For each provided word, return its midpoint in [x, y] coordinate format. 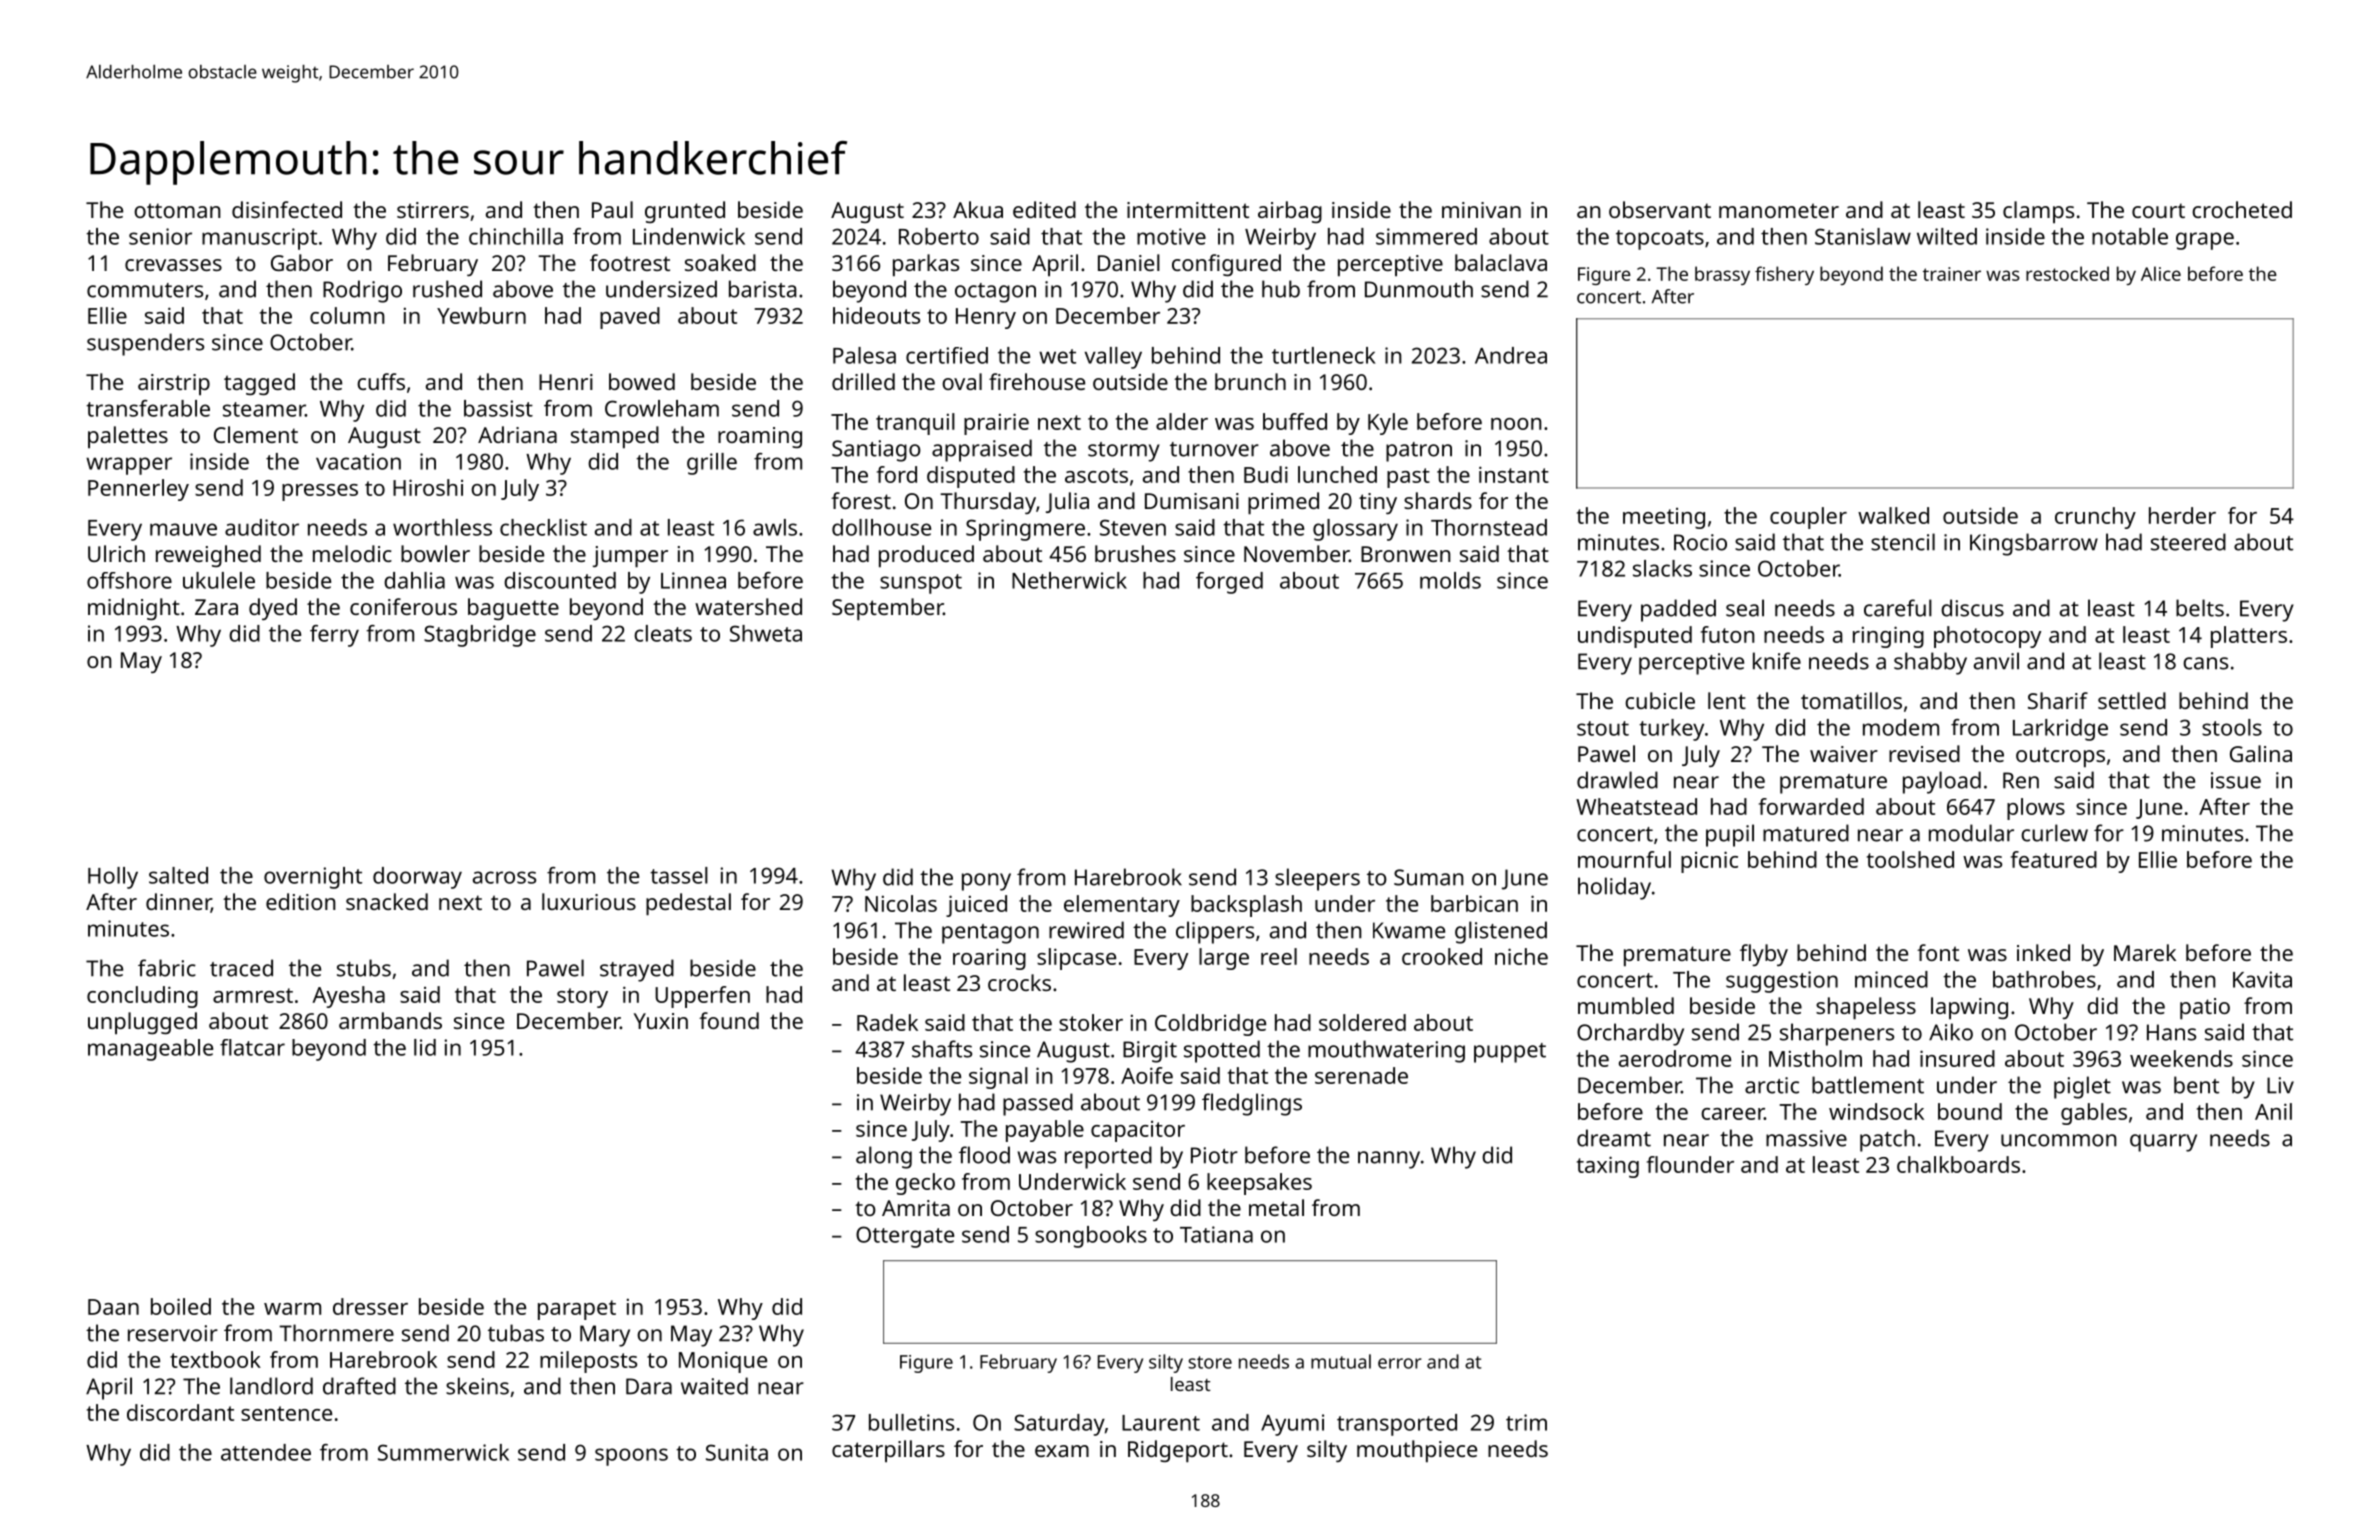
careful [1898, 608]
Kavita [2262, 979]
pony [986, 882]
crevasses [173, 265]
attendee [266, 1452]
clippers [1215, 932]
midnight [134, 609]
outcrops [2060, 757]
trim [1526, 1422]
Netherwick [1069, 580]
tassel [679, 875]
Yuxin [661, 1021]
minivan [1481, 210]
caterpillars [888, 1451]
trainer [1952, 274]
